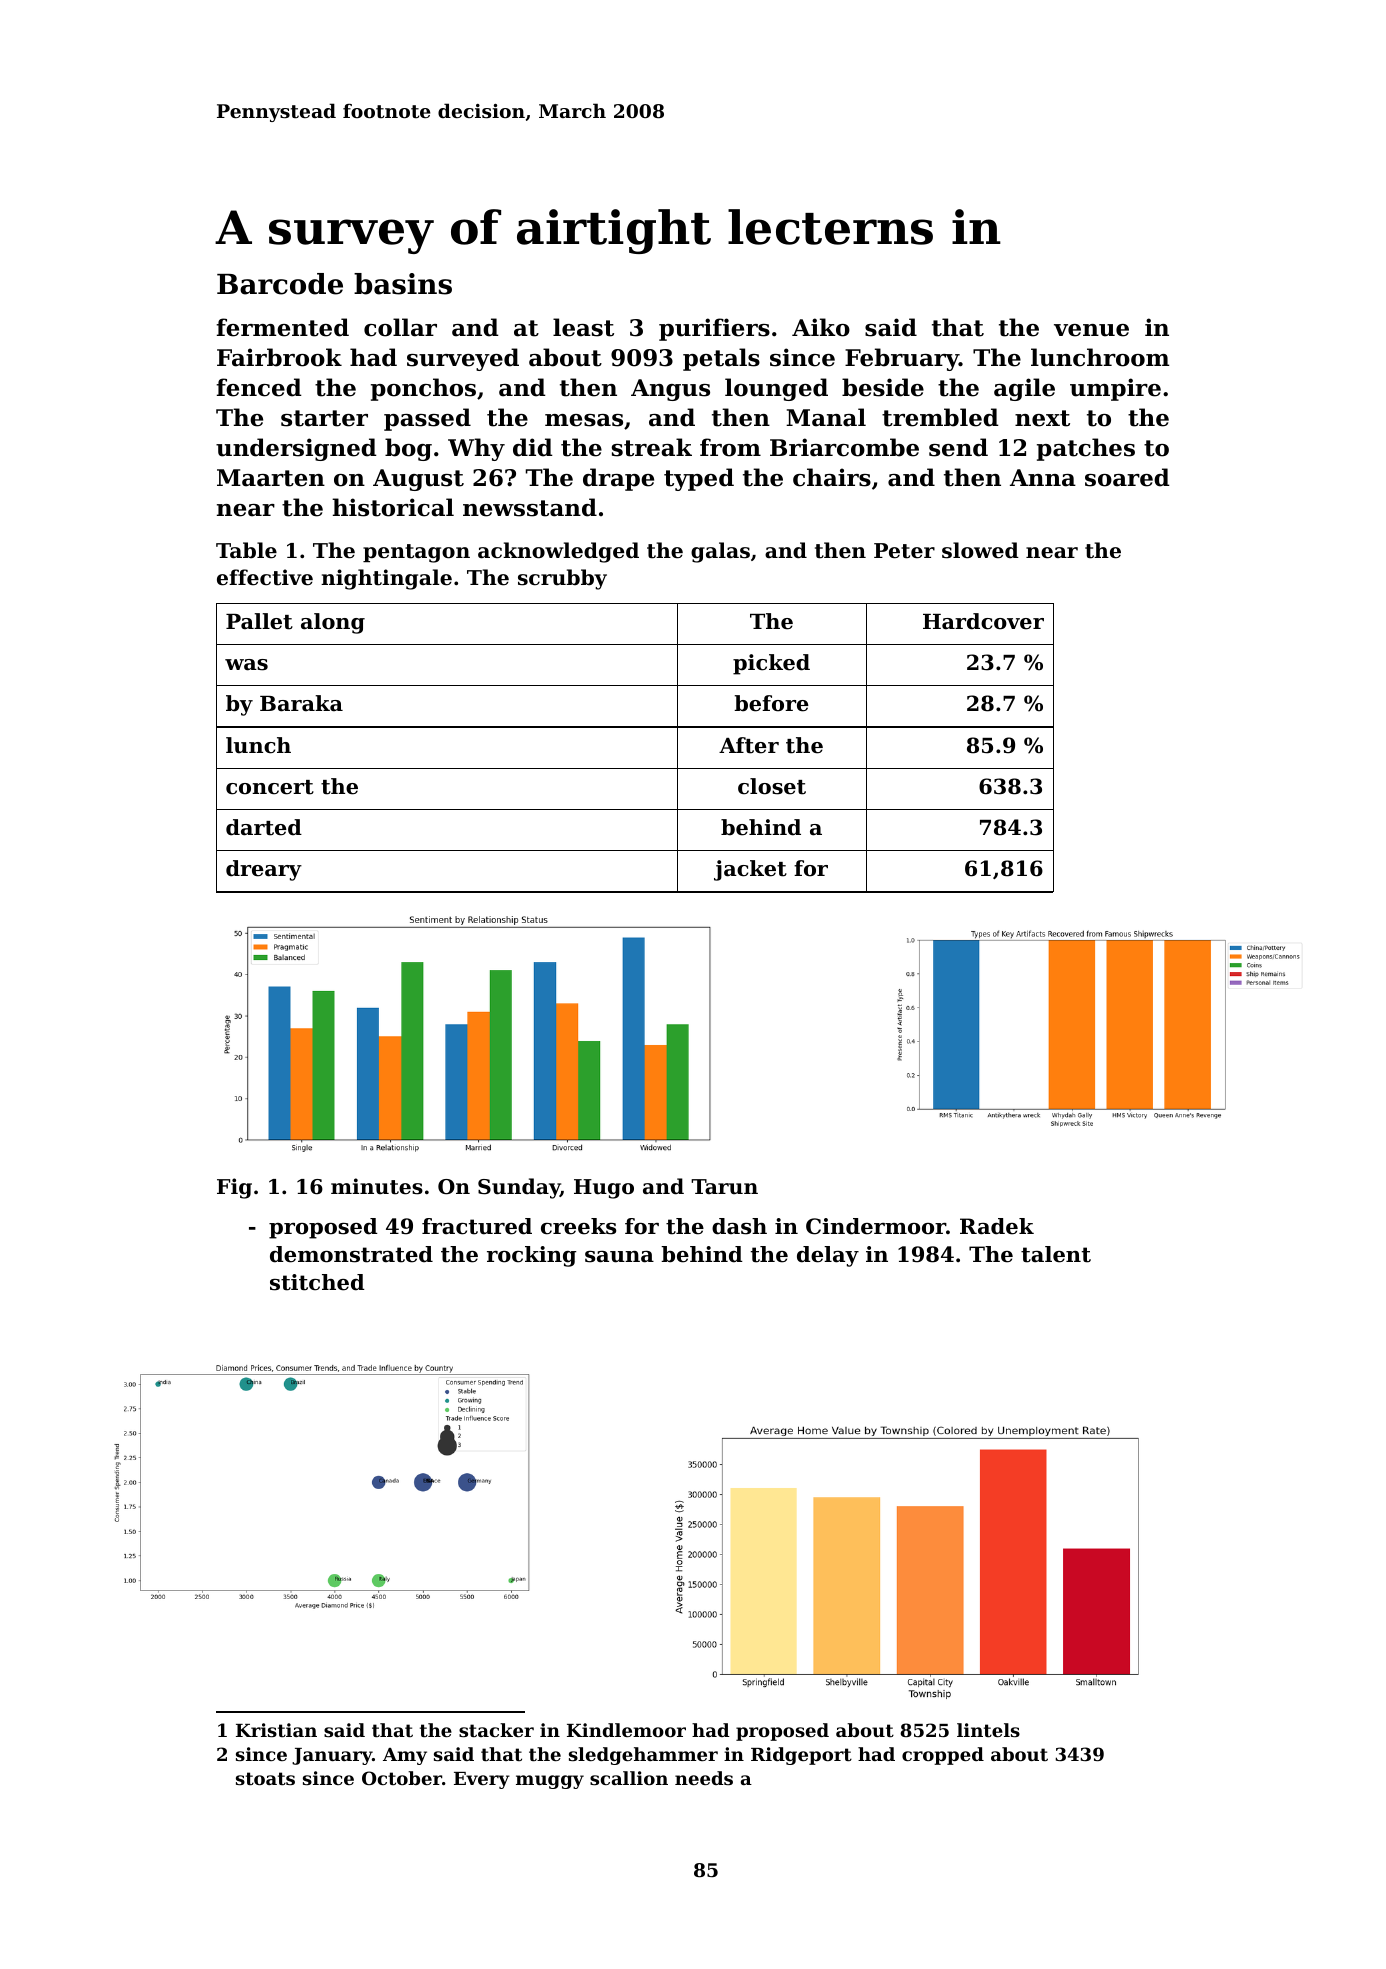  I want to click on minutes, so click(377, 1186).
